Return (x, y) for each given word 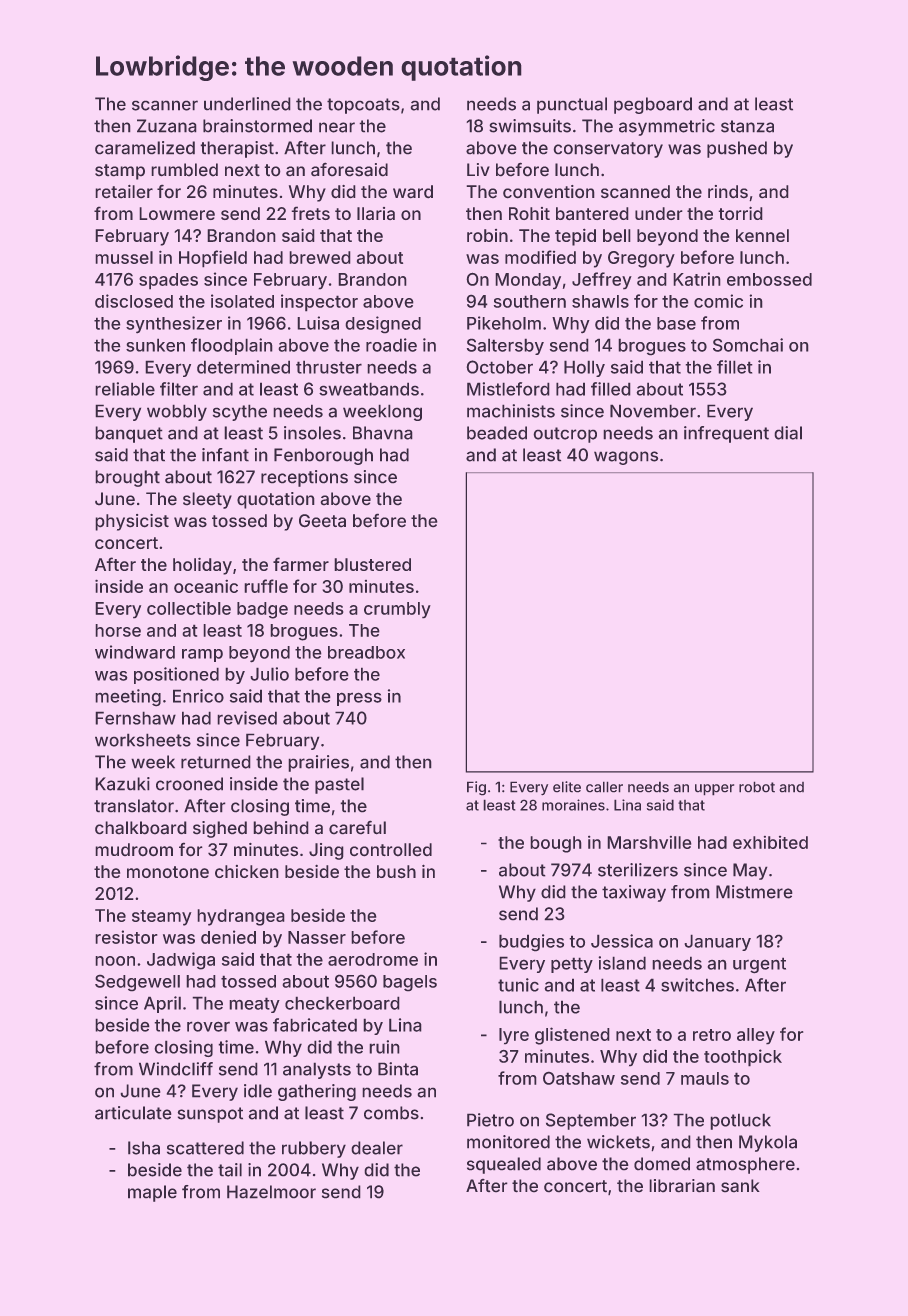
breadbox (366, 652)
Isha (144, 1148)
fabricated (315, 1025)
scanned (635, 192)
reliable (125, 389)
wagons (626, 458)
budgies (531, 943)
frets (310, 213)
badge (262, 610)
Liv (478, 169)
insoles (312, 433)
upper (714, 790)
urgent (759, 965)
